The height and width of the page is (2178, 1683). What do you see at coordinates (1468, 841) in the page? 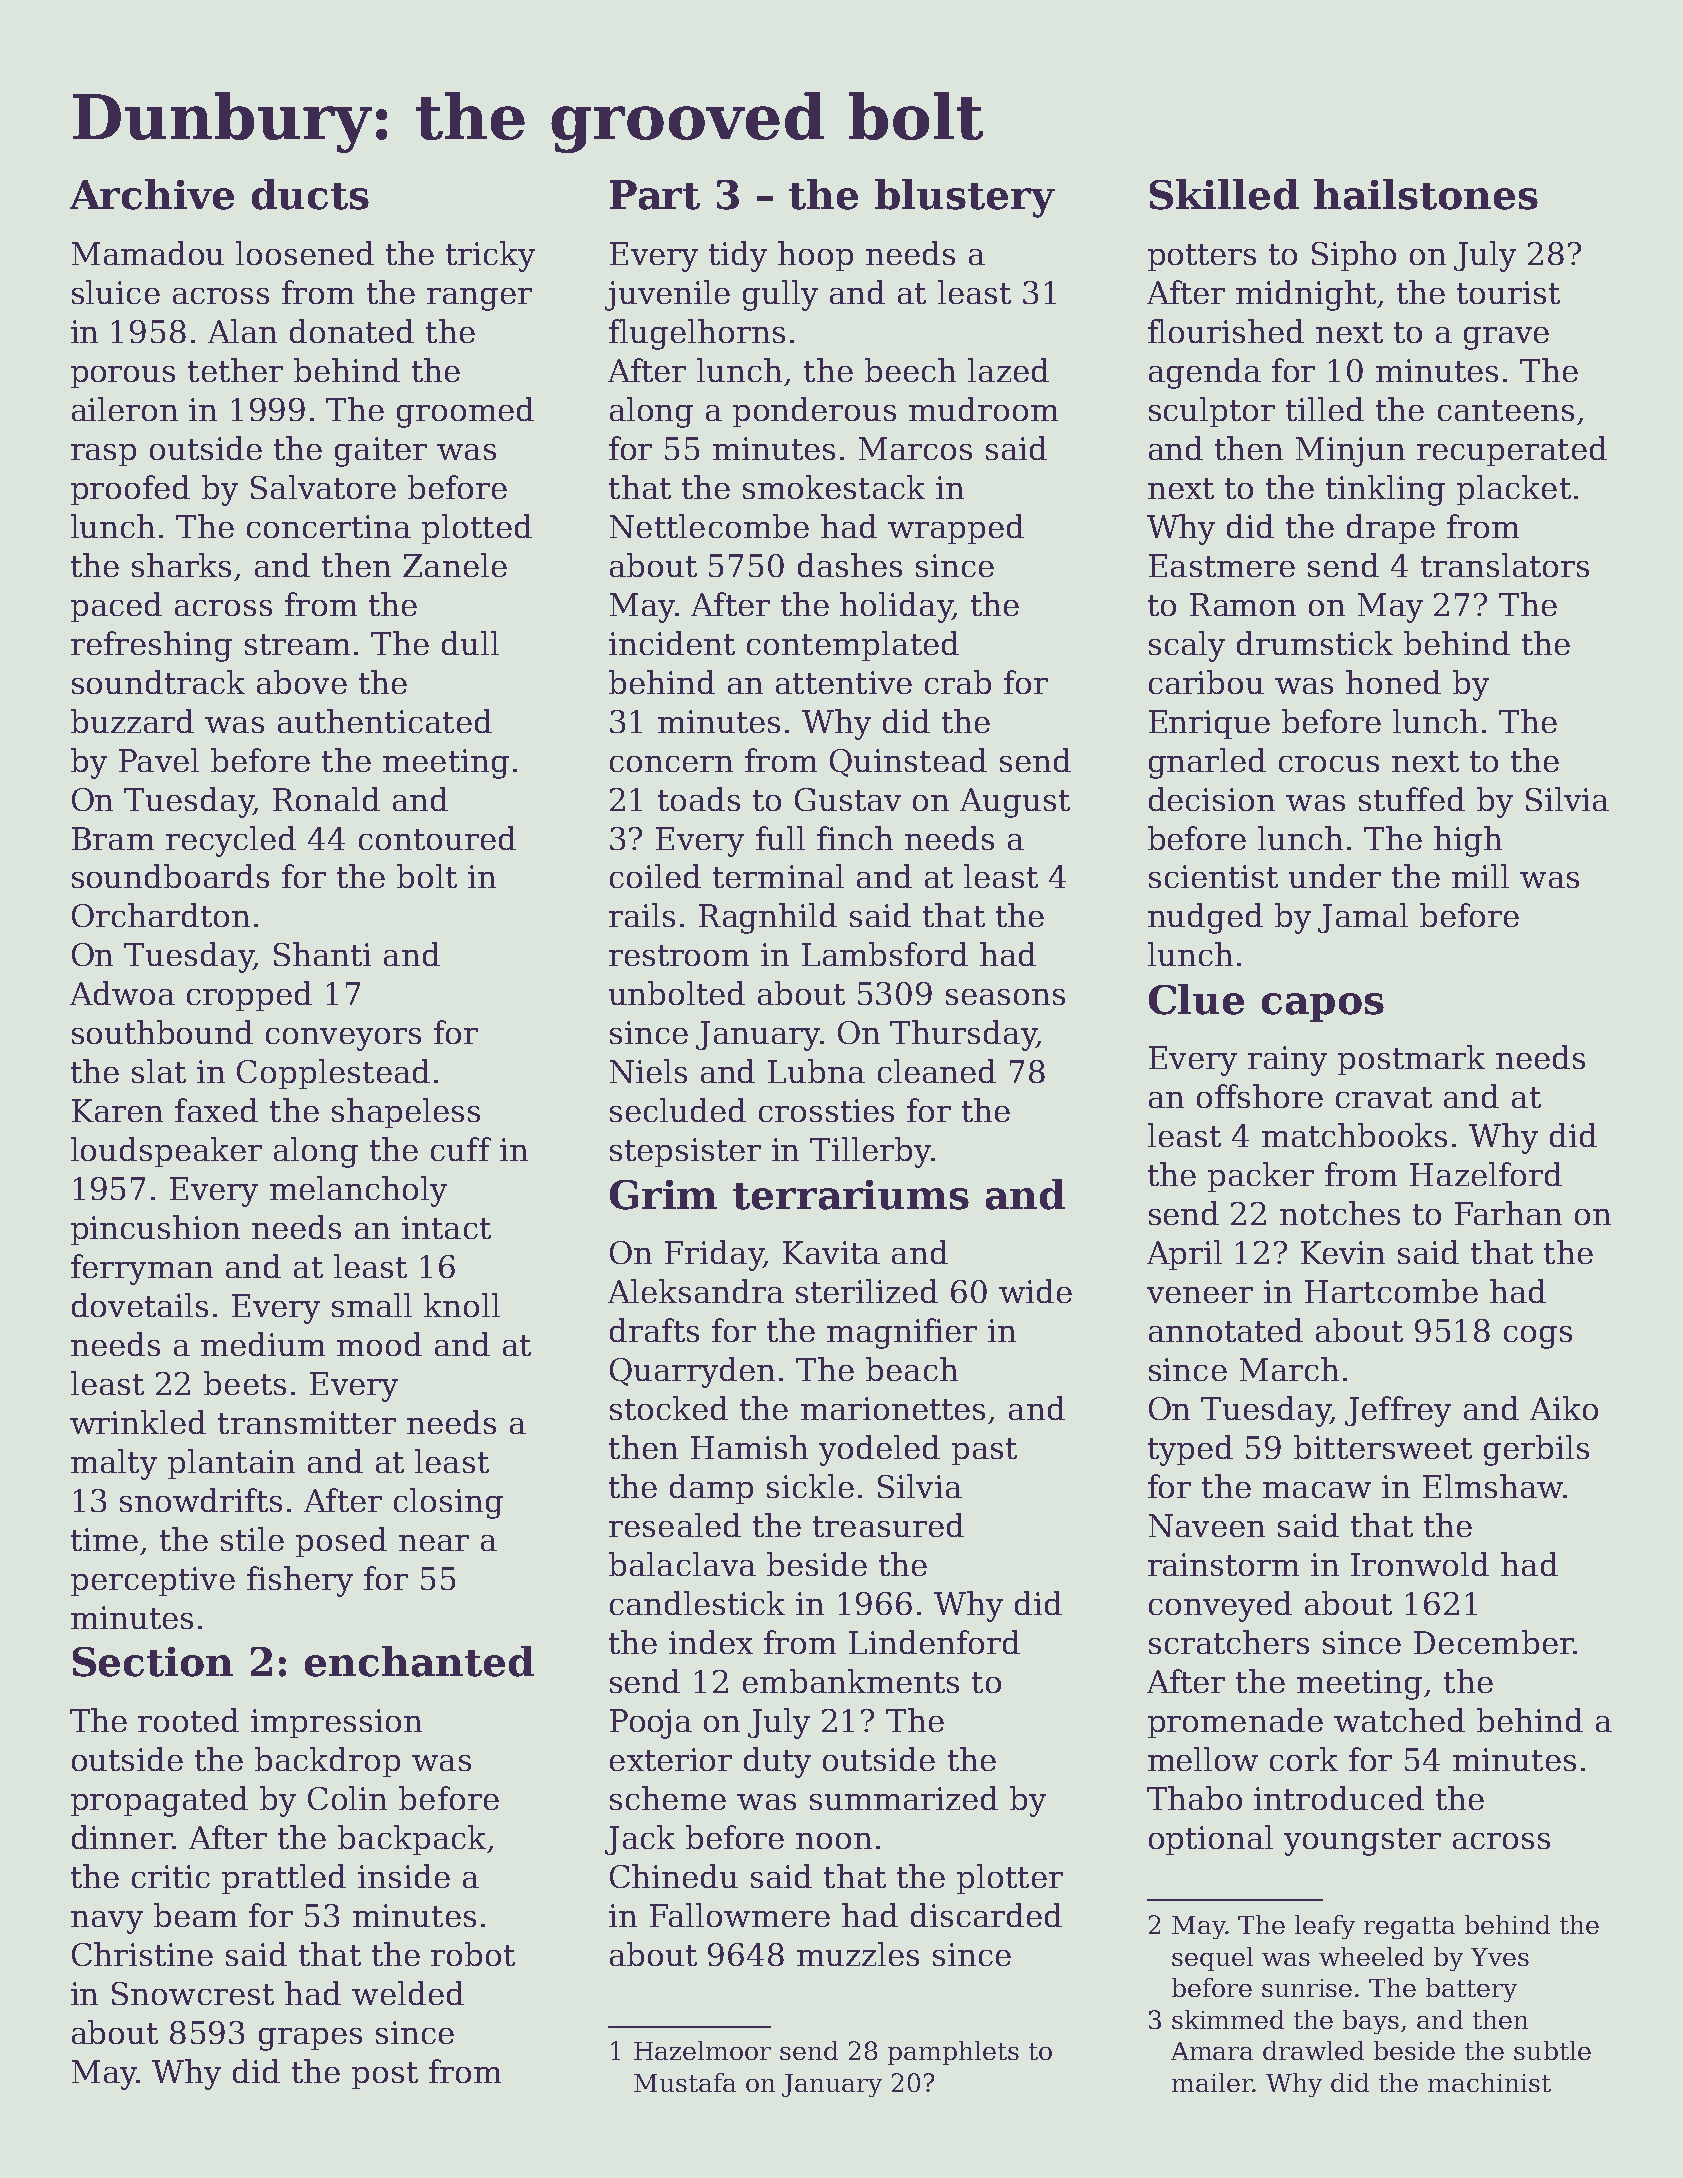
I see `high` at bounding box center [1468, 841].
